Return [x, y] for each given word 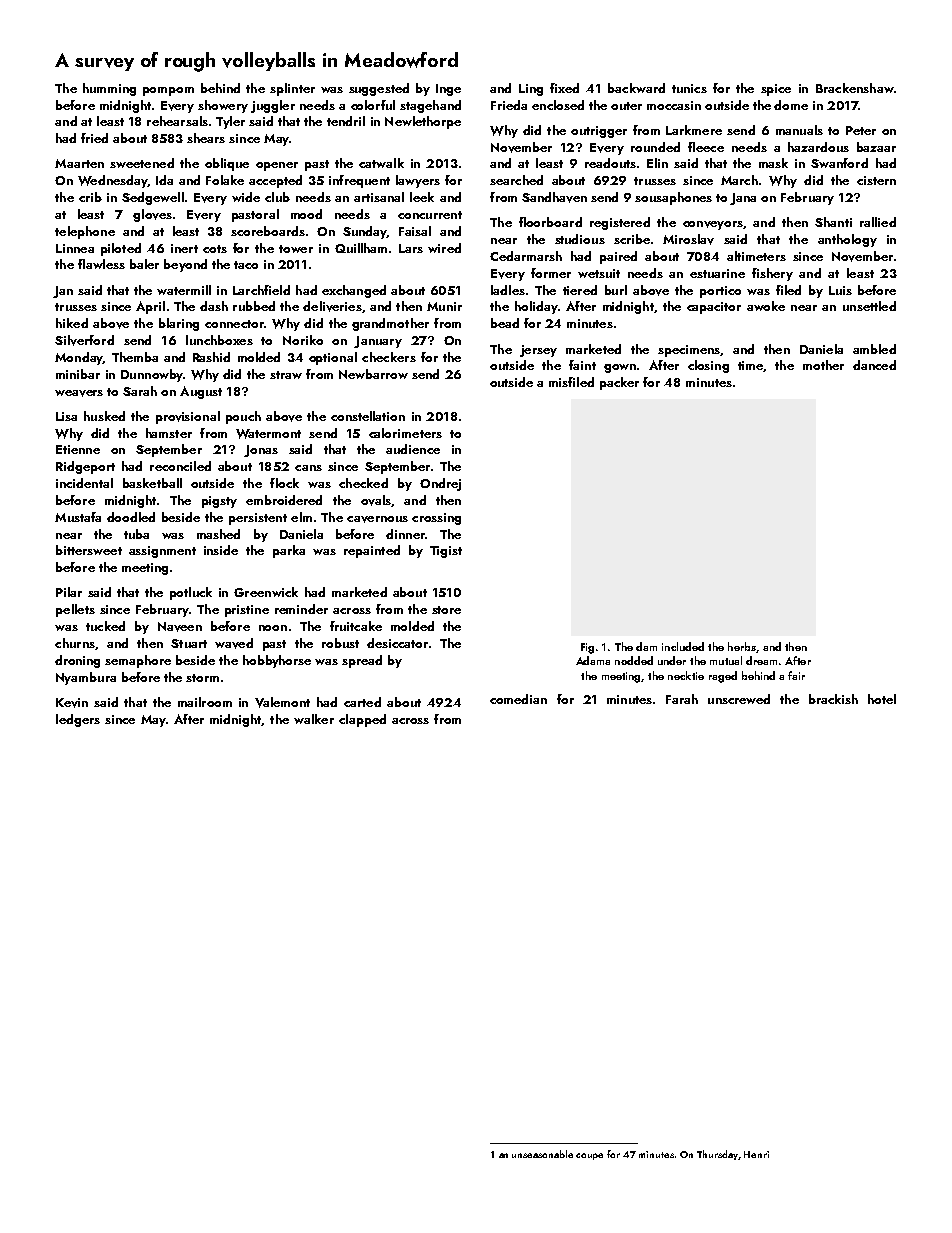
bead [505, 323]
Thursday [717, 1155]
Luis [840, 290]
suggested [379, 89]
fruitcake [356, 626]
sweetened [142, 163]
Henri [756, 1154]
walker [314, 719]
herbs [742, 646]
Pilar [69, 592]
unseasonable [542, 1154]
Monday [79, 358]
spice [776, 90]
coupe [589, 1156]
